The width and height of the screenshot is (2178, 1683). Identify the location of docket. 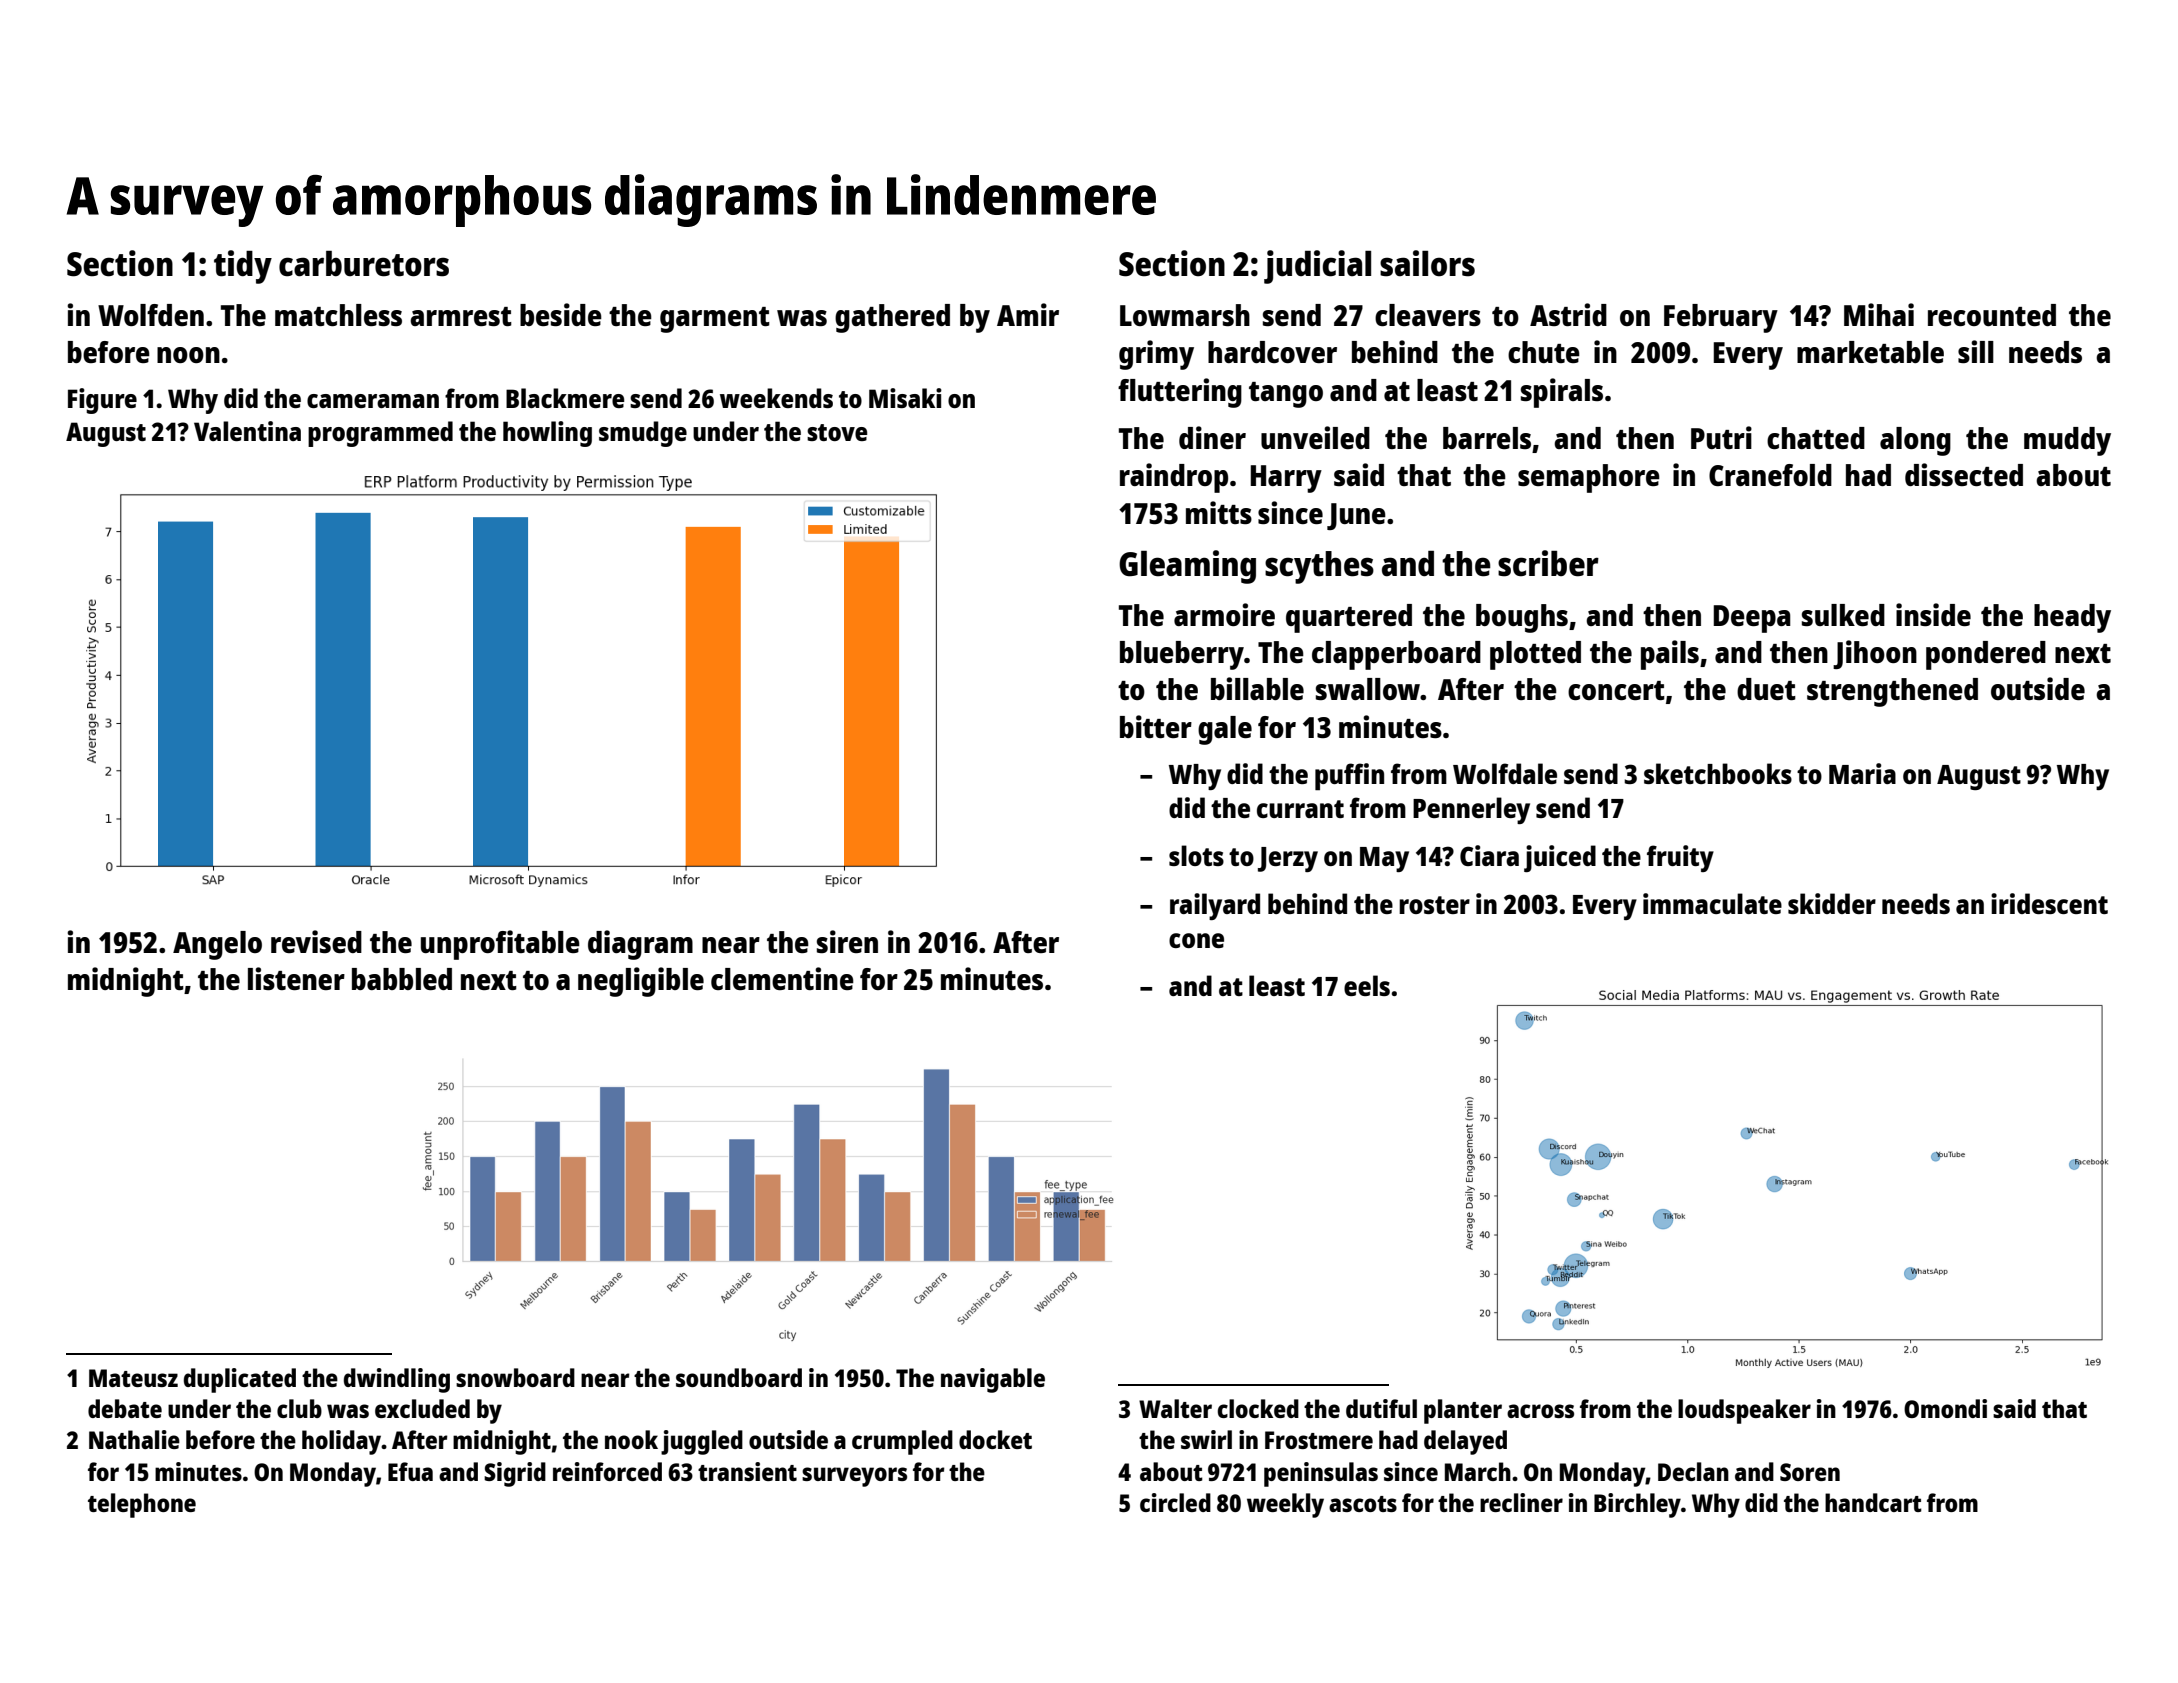
(995, 1439).
